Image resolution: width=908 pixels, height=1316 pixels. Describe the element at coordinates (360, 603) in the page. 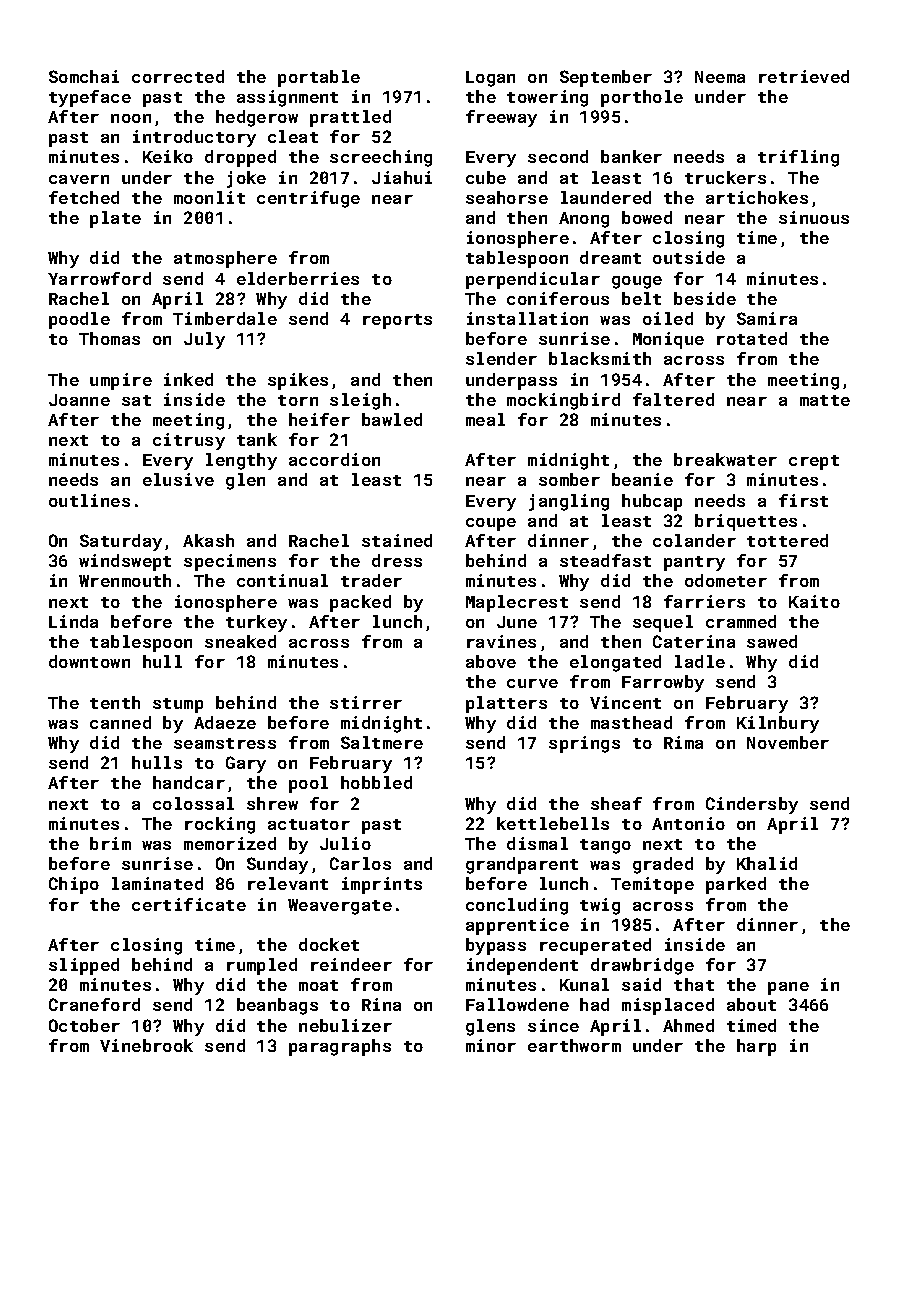

I see `packed` at that location.
